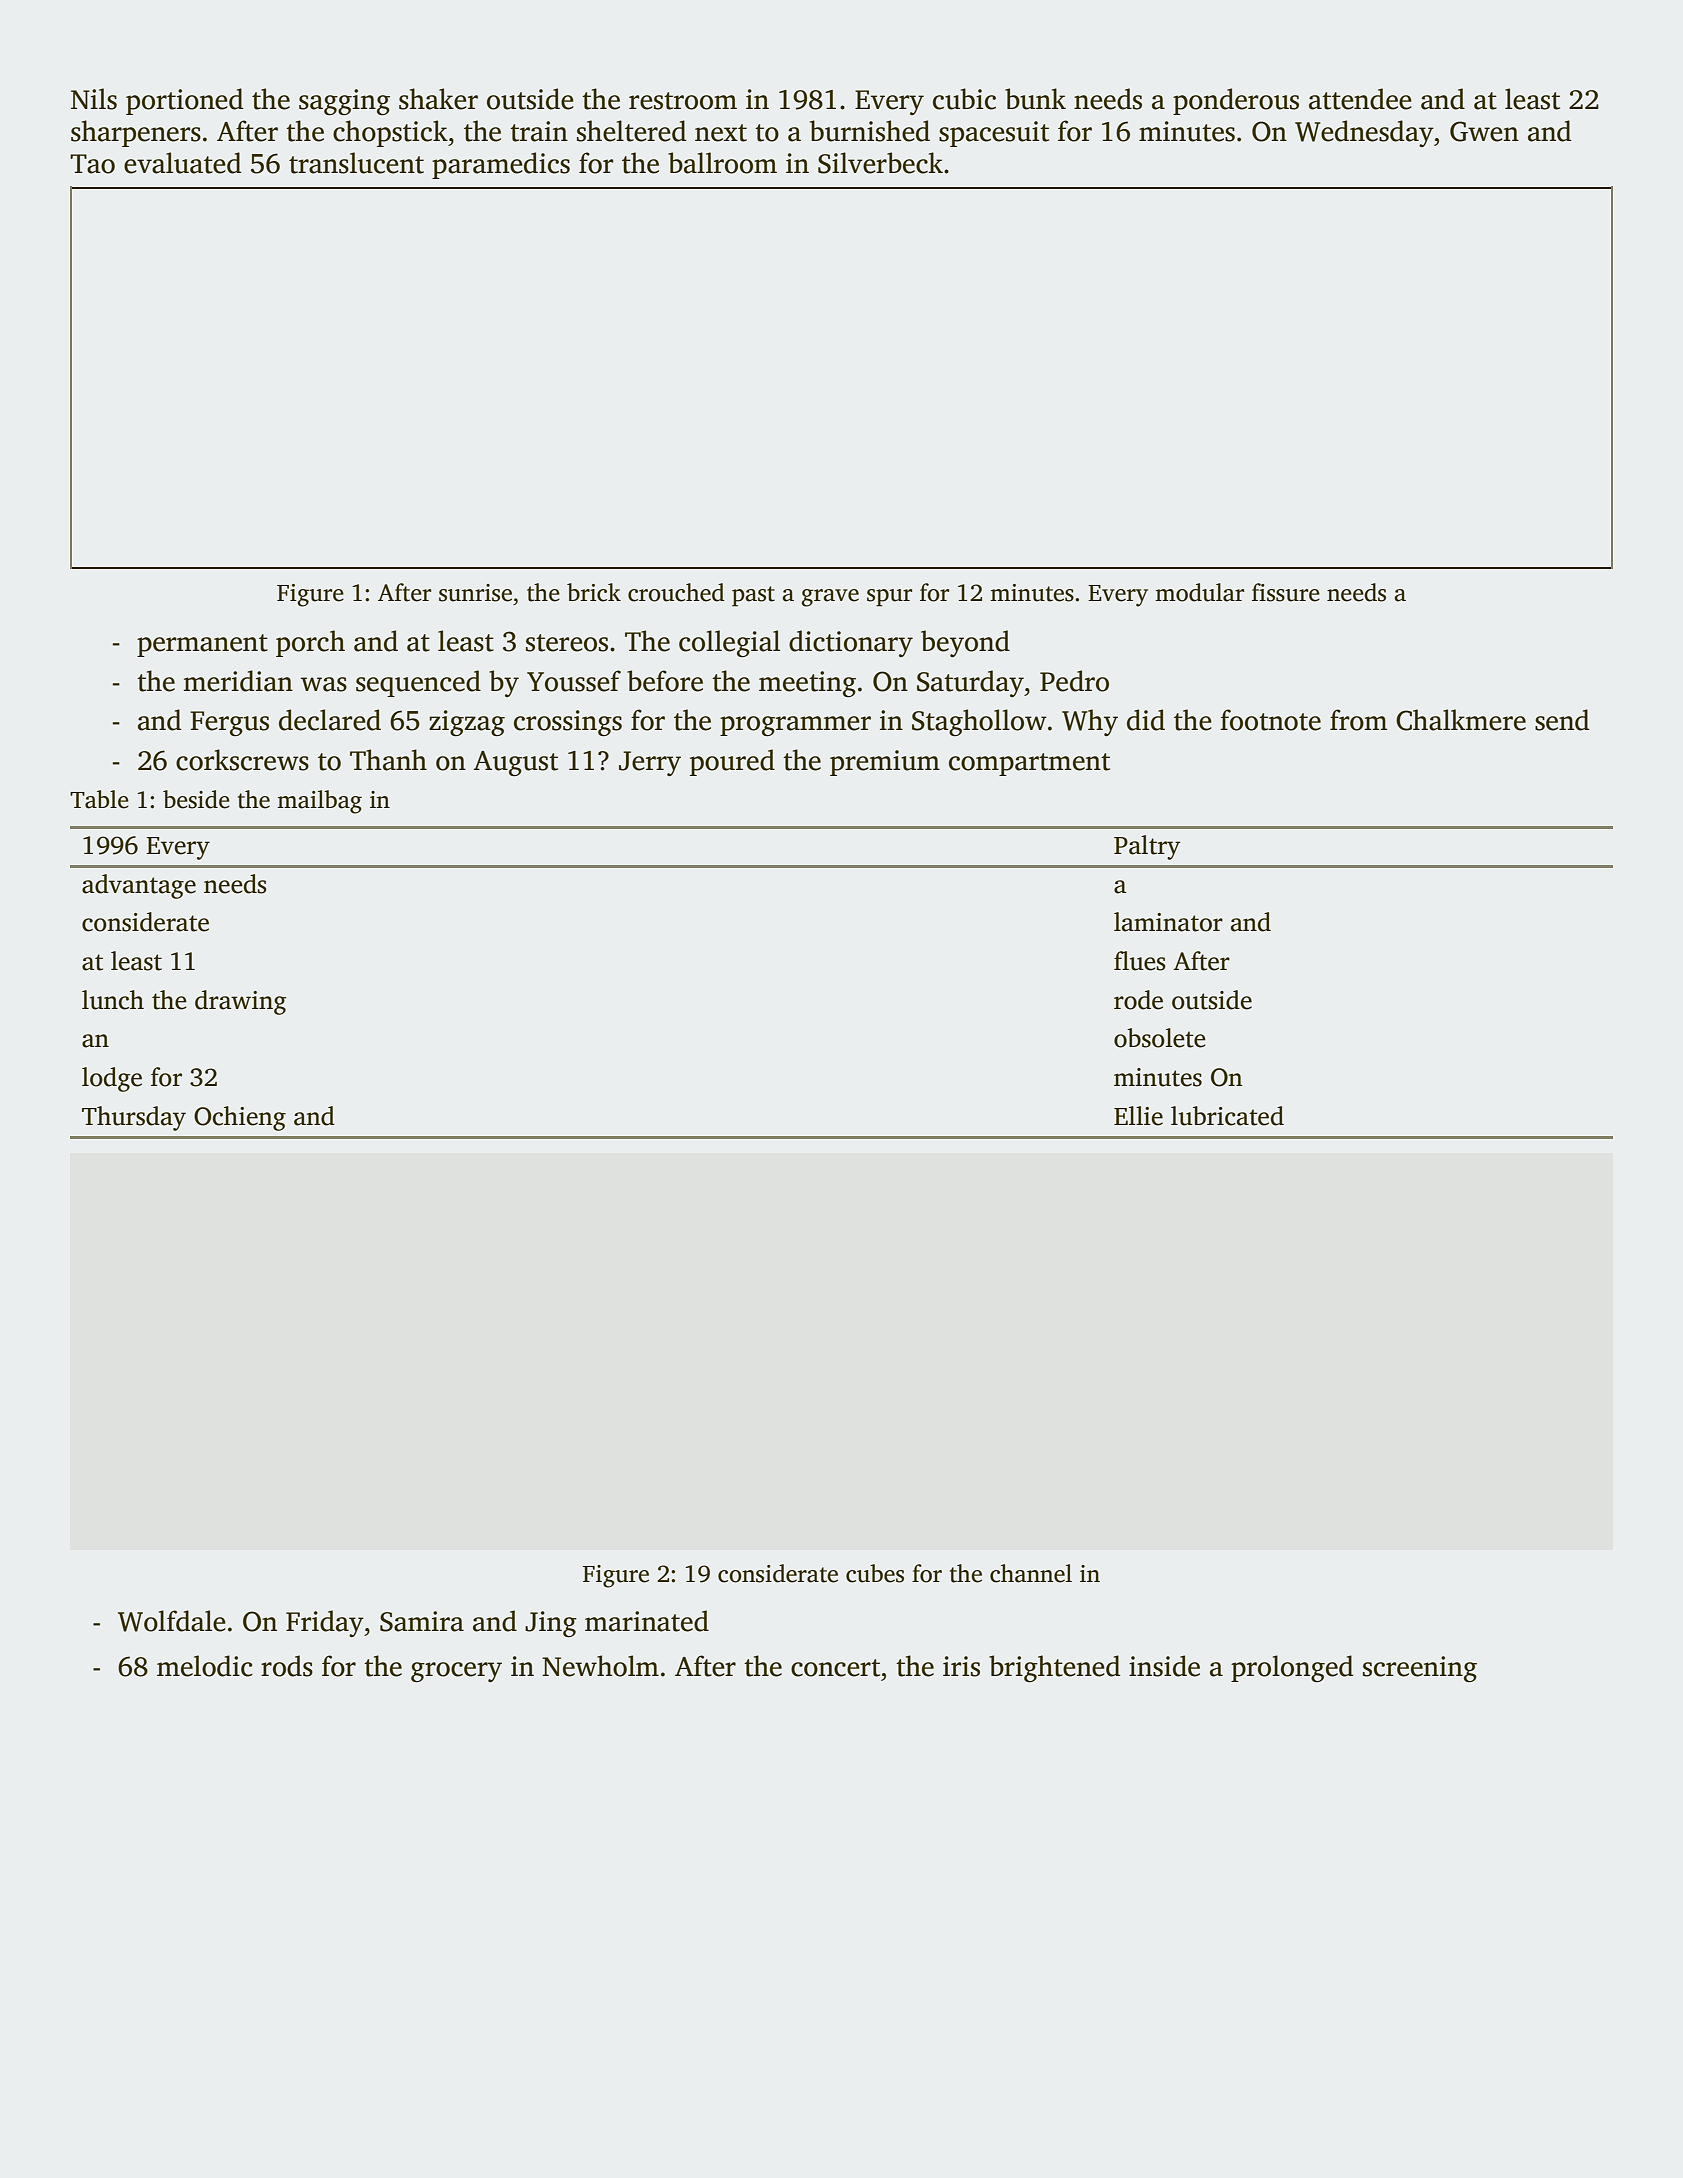  Describe the element at coordinates (172, 1621) in the page. I see `Wolfdale` at that location.
